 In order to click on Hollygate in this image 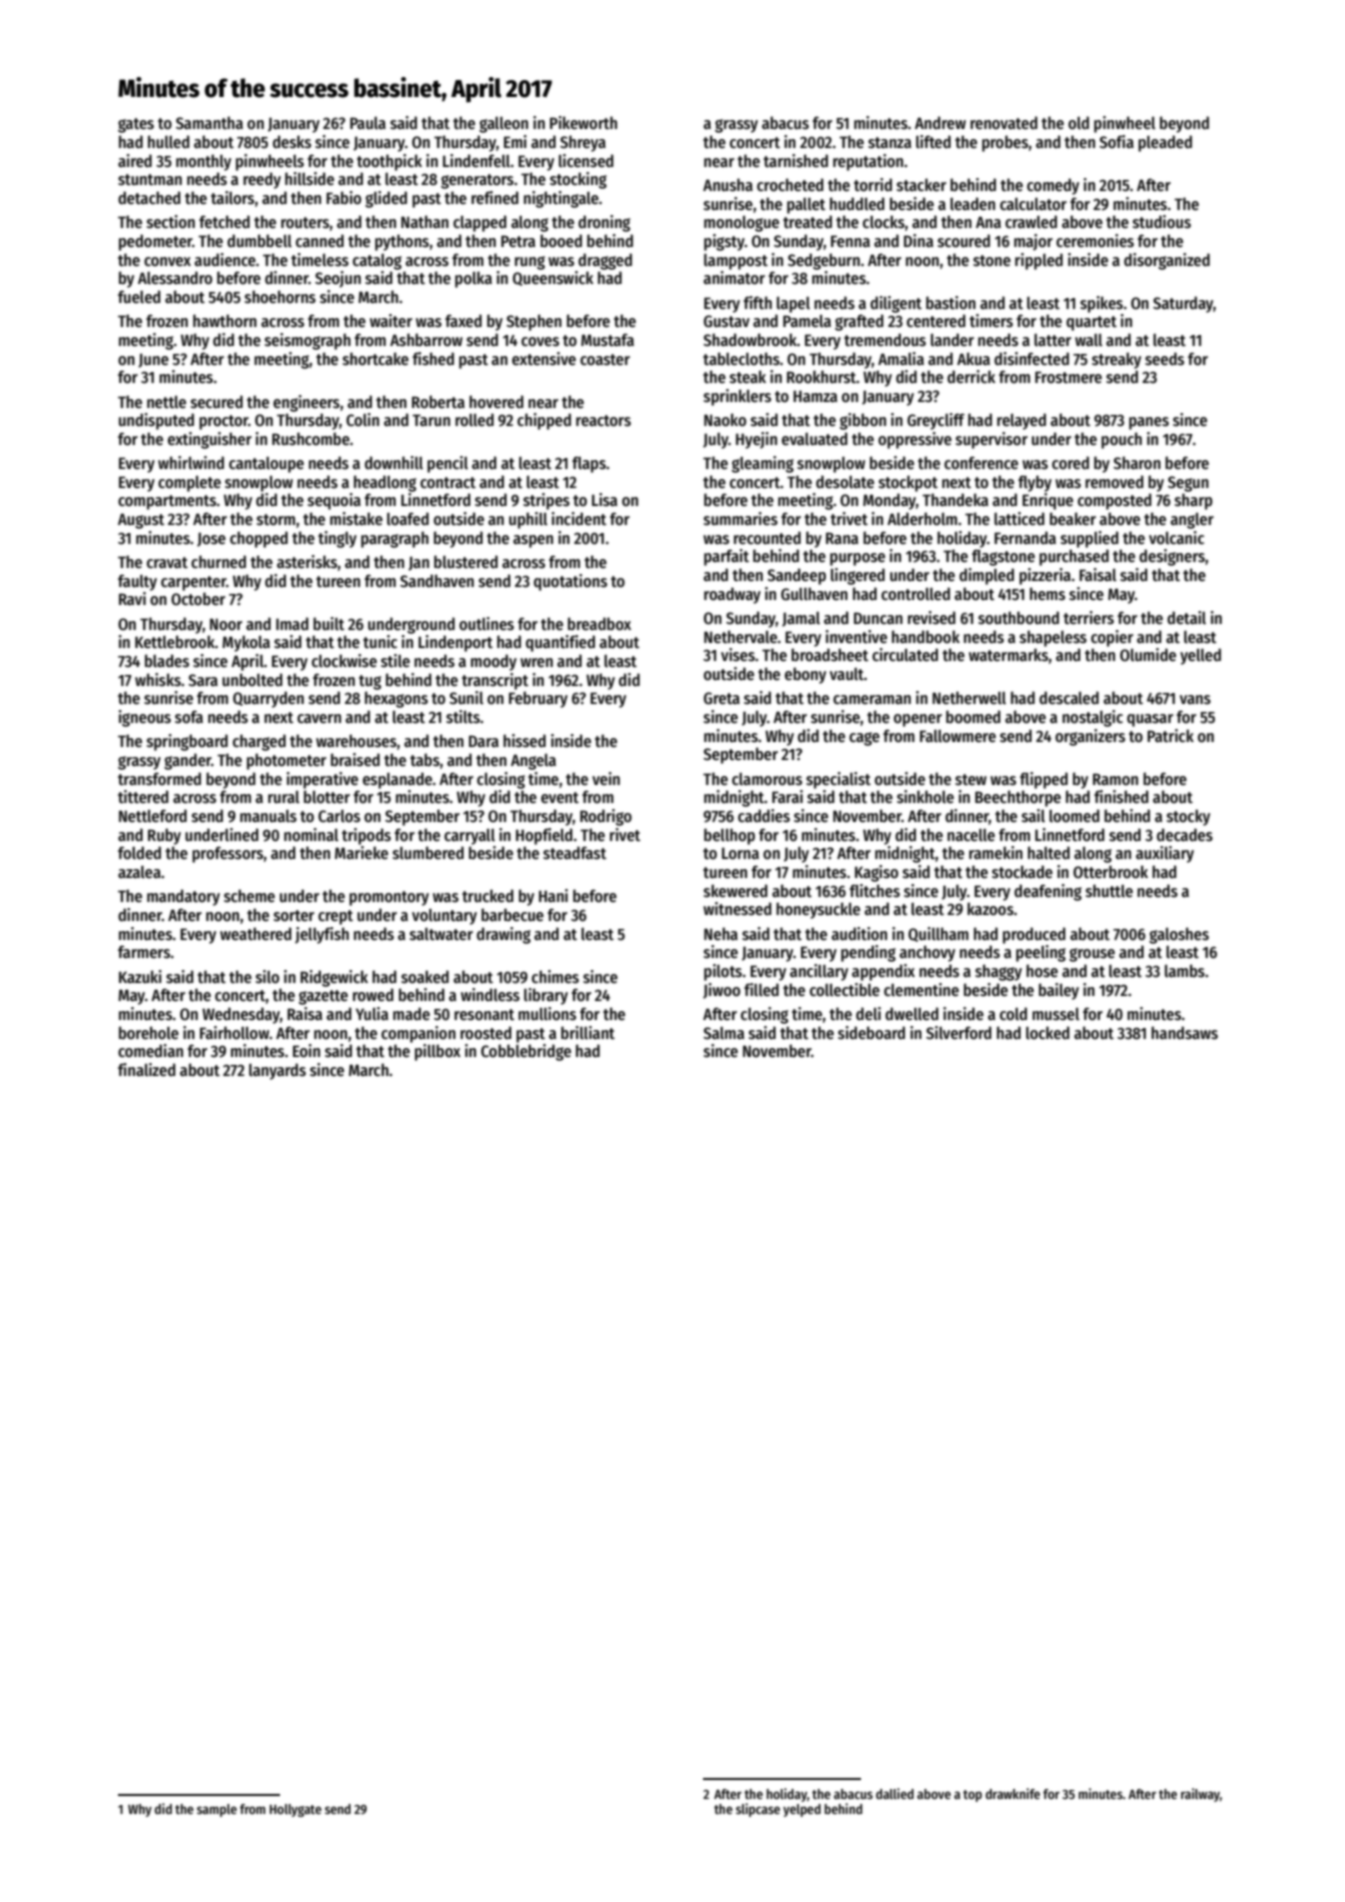, I will do `click(296, 1810)`.
